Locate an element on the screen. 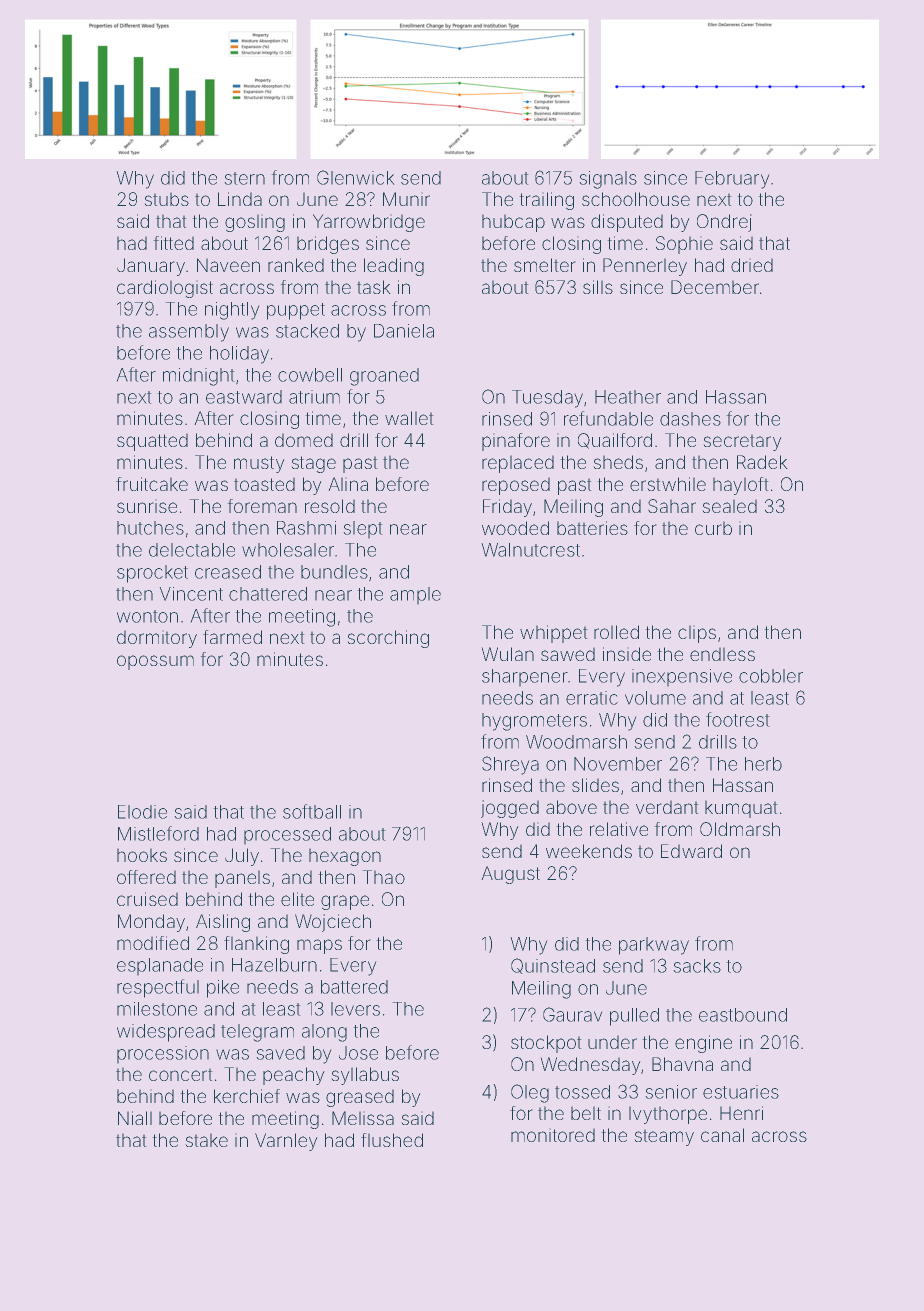 The image size is (924, 1311). stern is located at coordinates (244, 178).
